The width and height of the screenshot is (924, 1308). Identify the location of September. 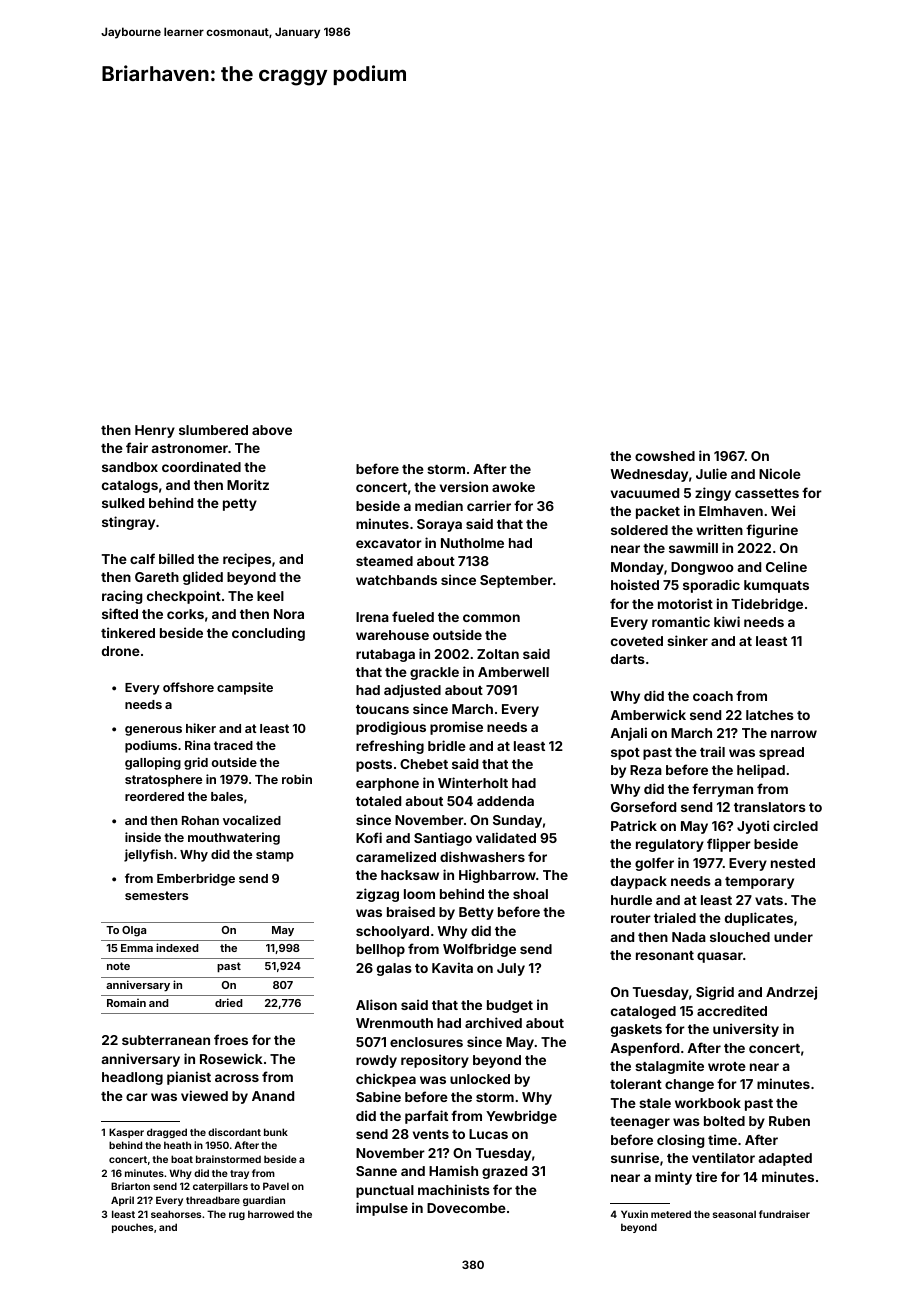
(516, 581).
